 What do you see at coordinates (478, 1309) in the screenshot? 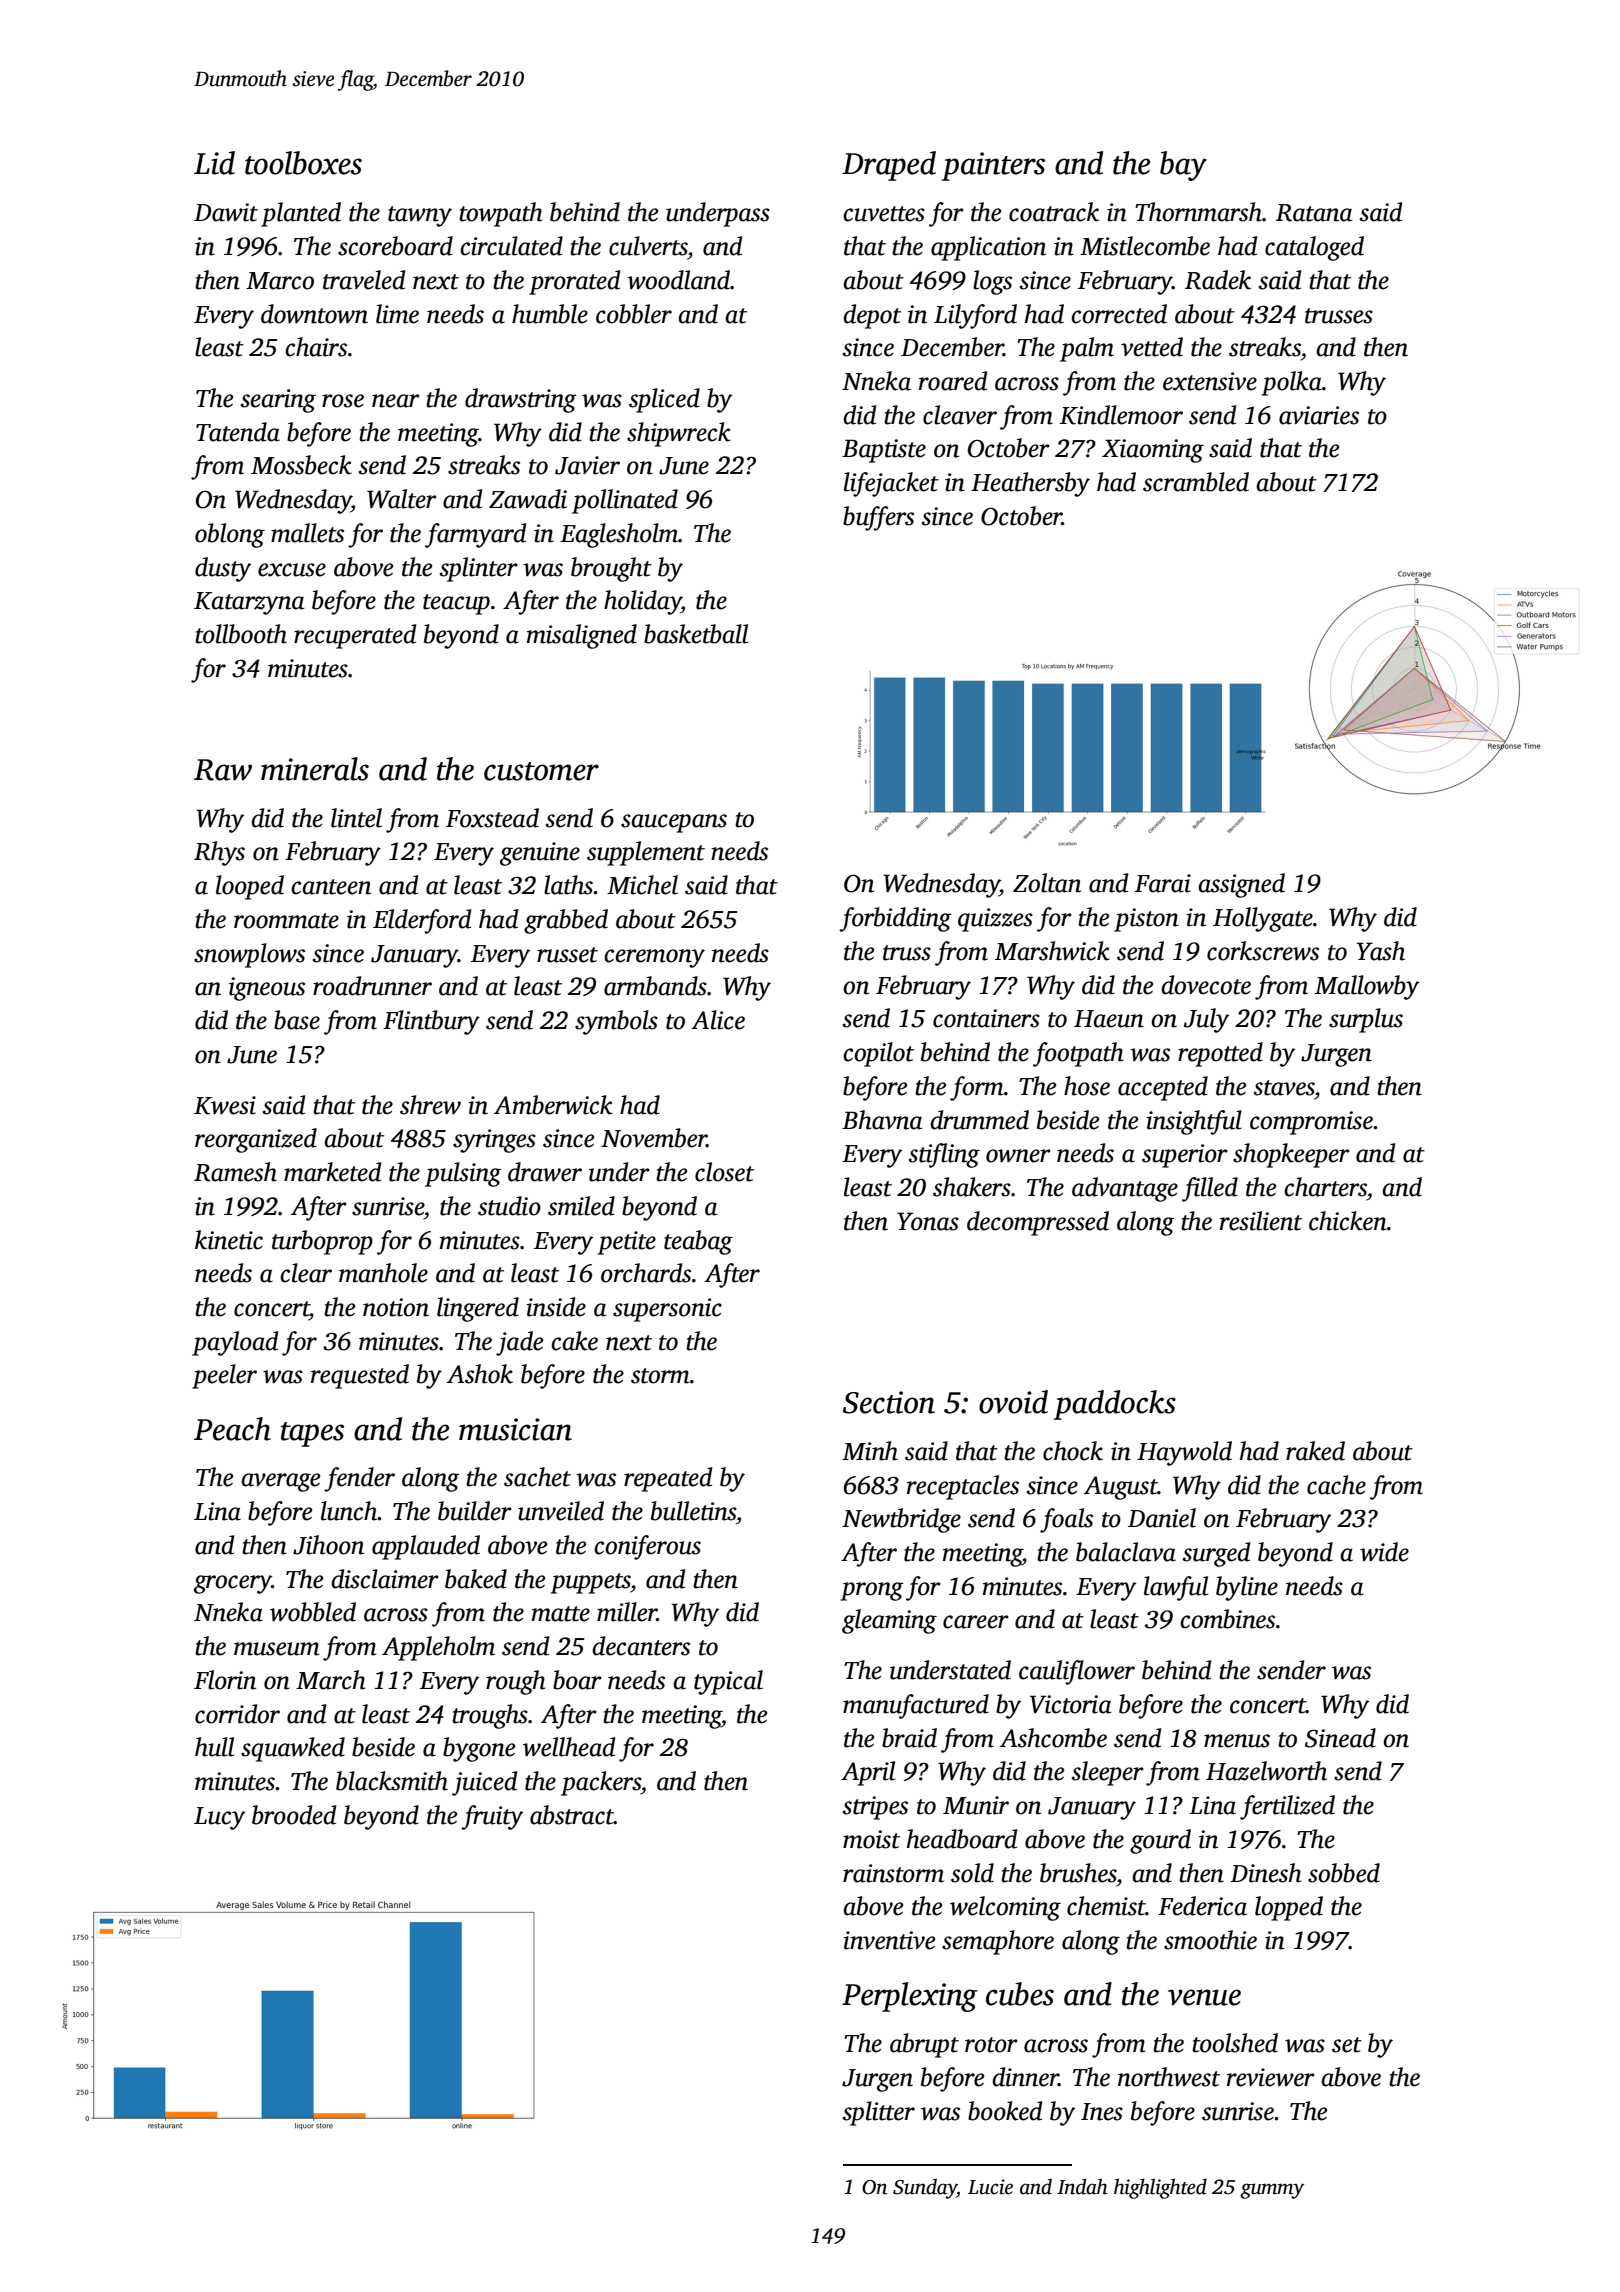
I see `lingered` at bounding box center [478, 1309].
